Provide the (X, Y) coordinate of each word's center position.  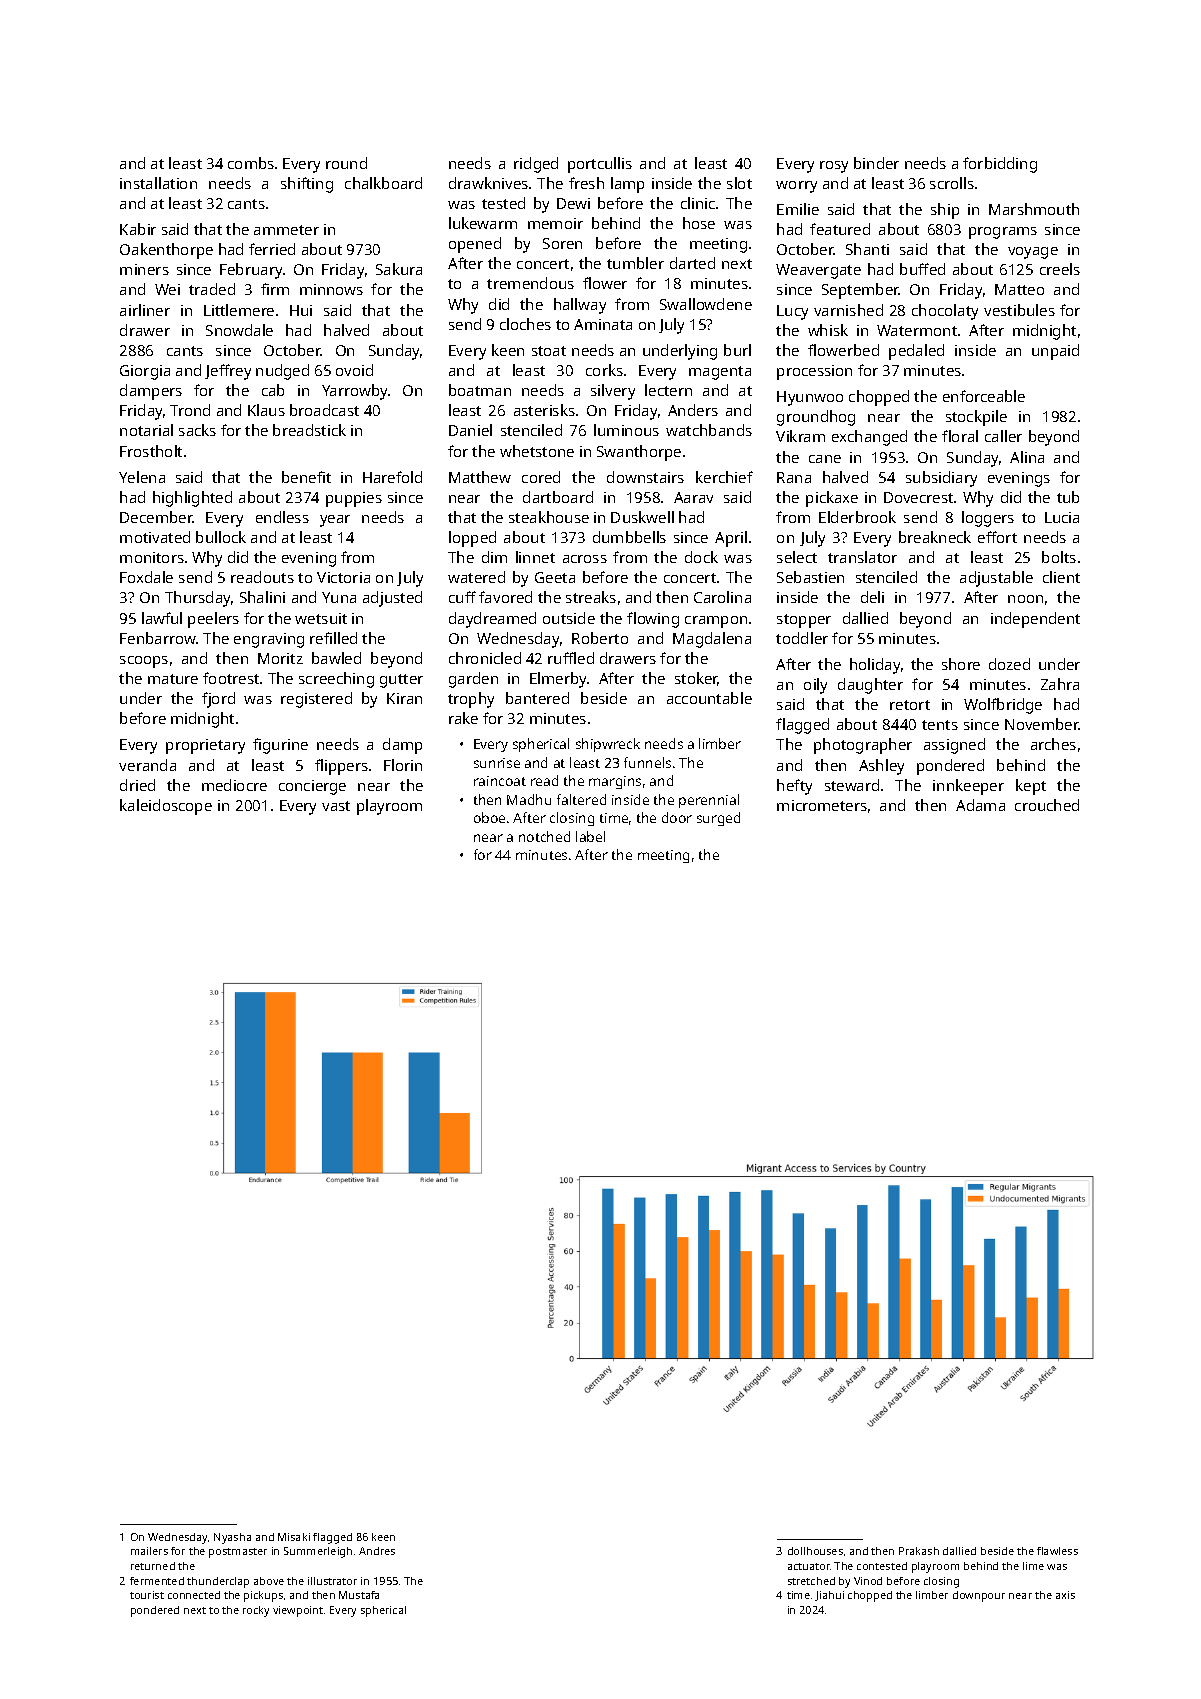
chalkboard (383, 183)
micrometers (822, 805)
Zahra (1060, 684)
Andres (377, 1551)
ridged (536, 165)
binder (876, 163)
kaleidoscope (166, 807)
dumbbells (629, 537)
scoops (144, 662)
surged (718, 819)
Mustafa (359, 1595)
